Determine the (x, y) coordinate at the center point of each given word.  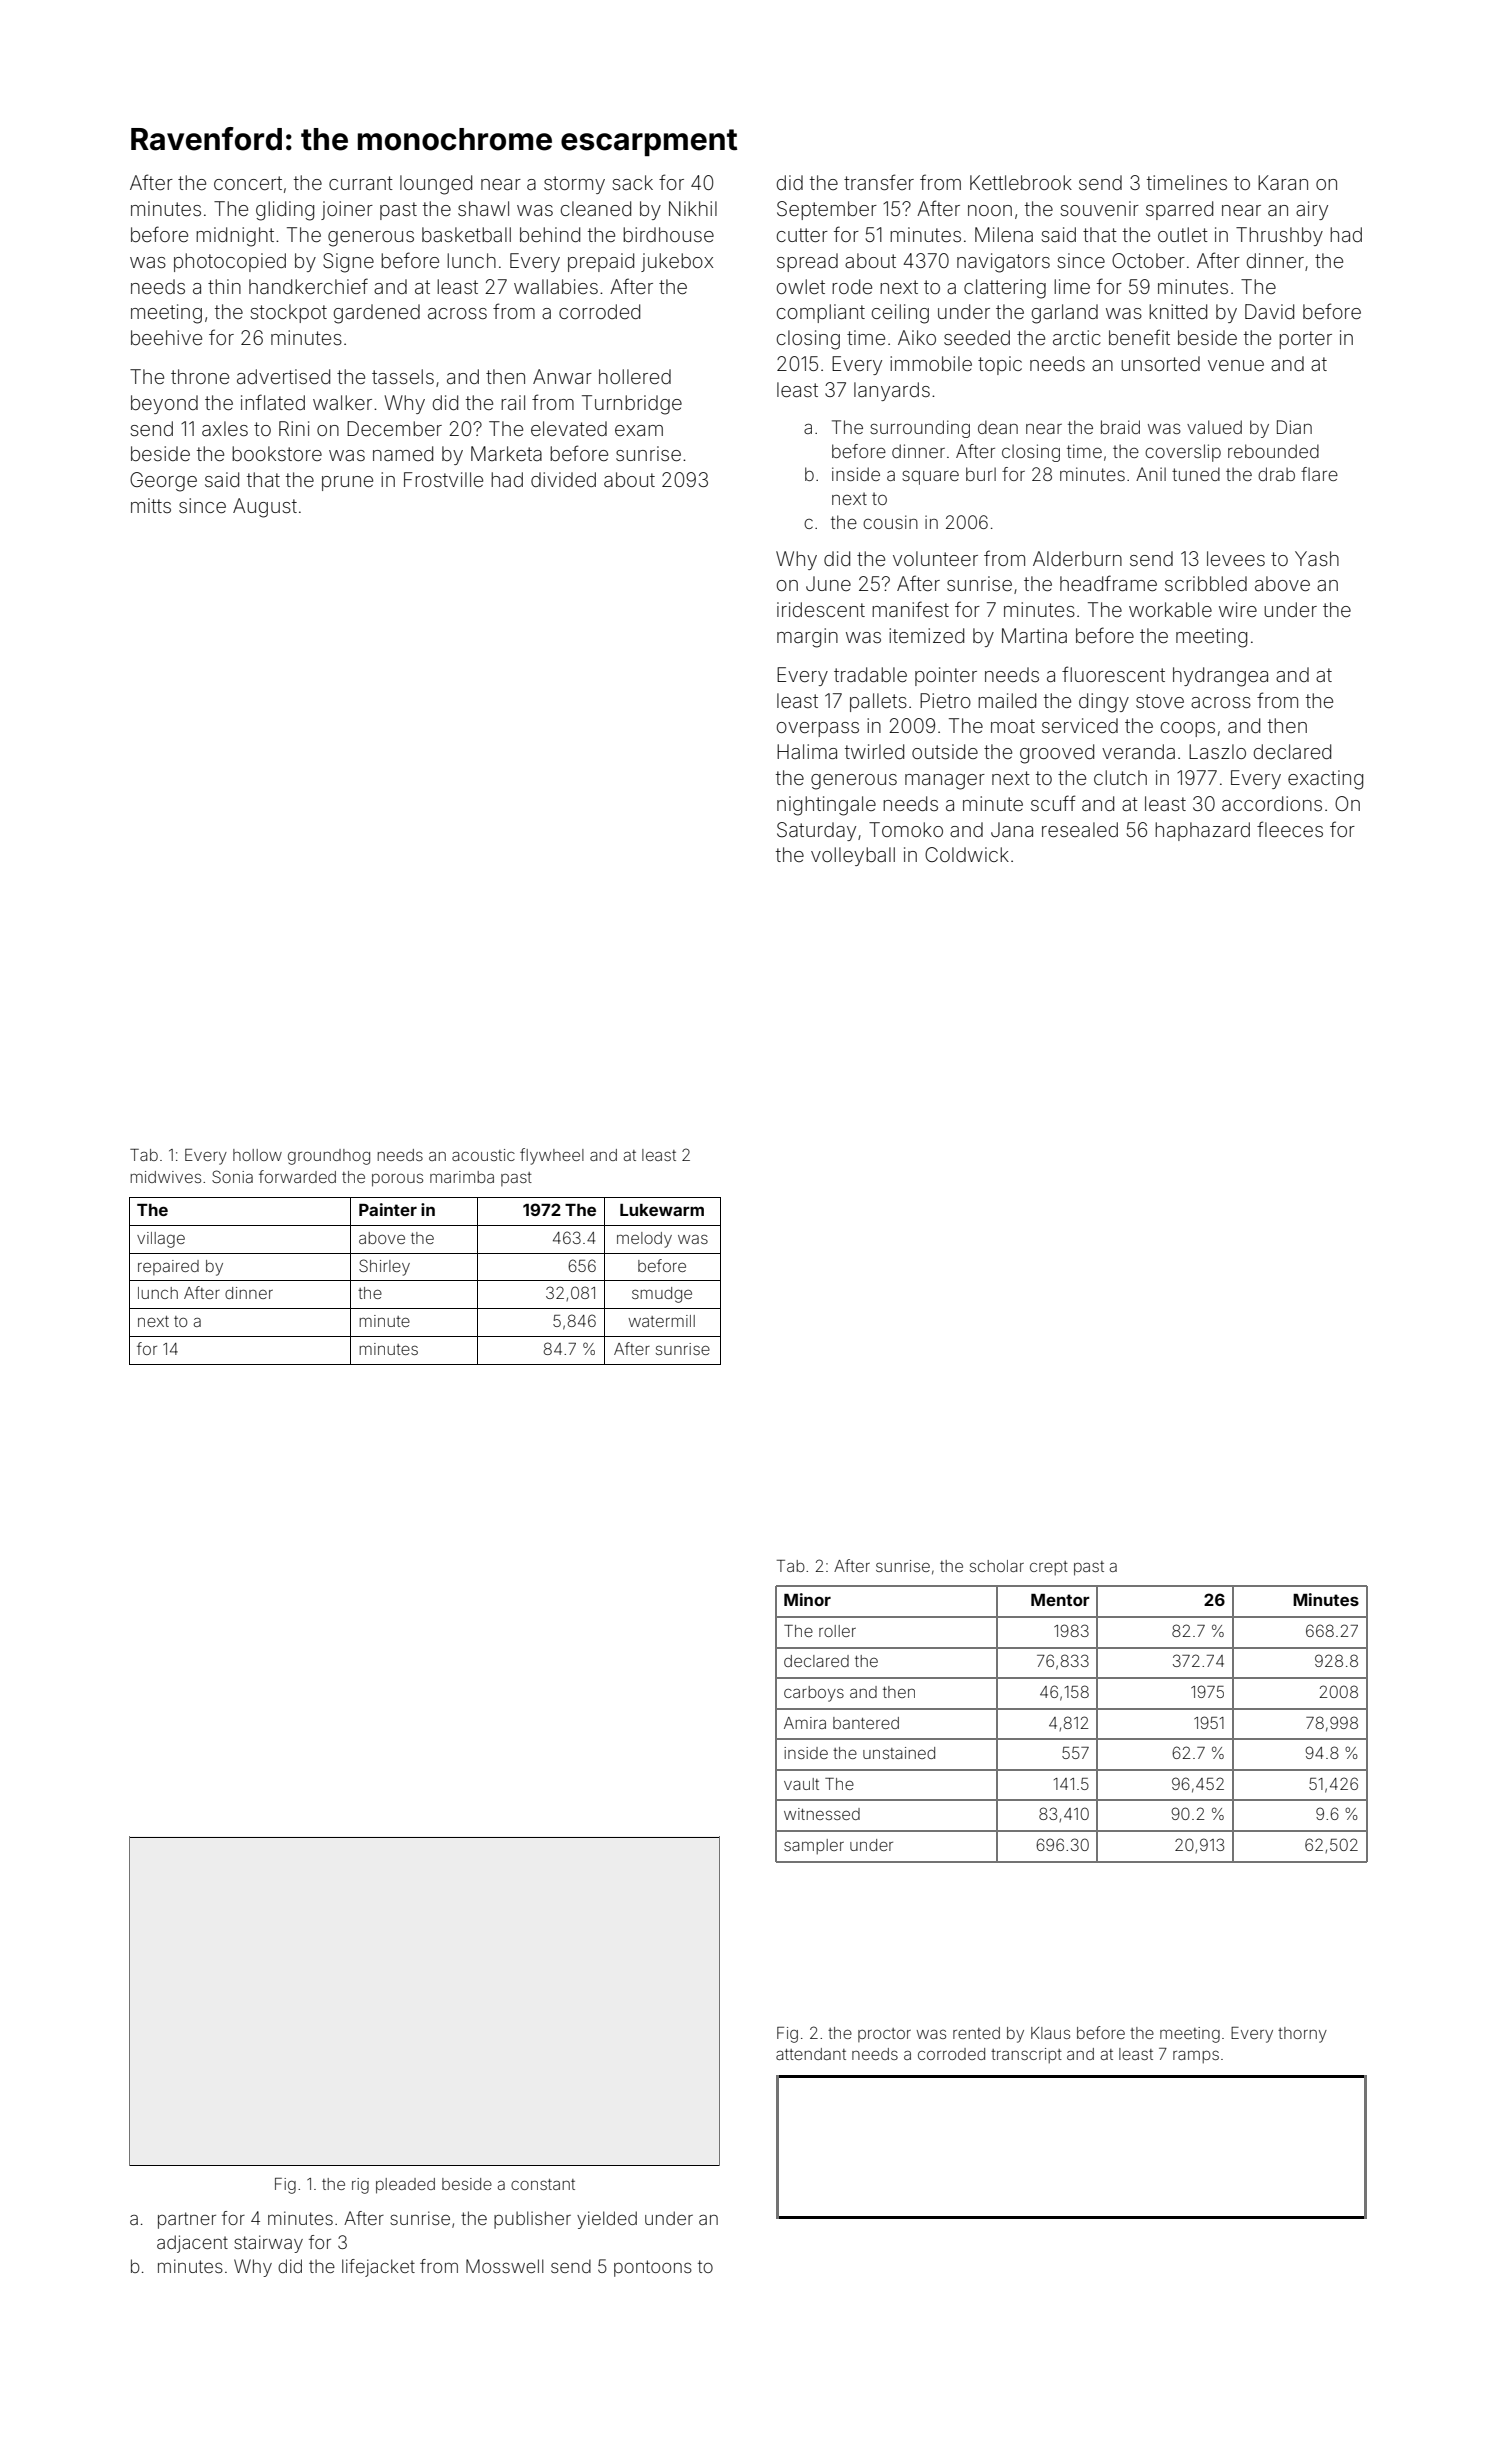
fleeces (1290, 829)
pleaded (405, 2186)
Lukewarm (662, 1210)
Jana (1012, 829)
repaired (168, 1267)
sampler (814, 1846)
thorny (1302, 2035)
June (828, 583)
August (265, 508)
